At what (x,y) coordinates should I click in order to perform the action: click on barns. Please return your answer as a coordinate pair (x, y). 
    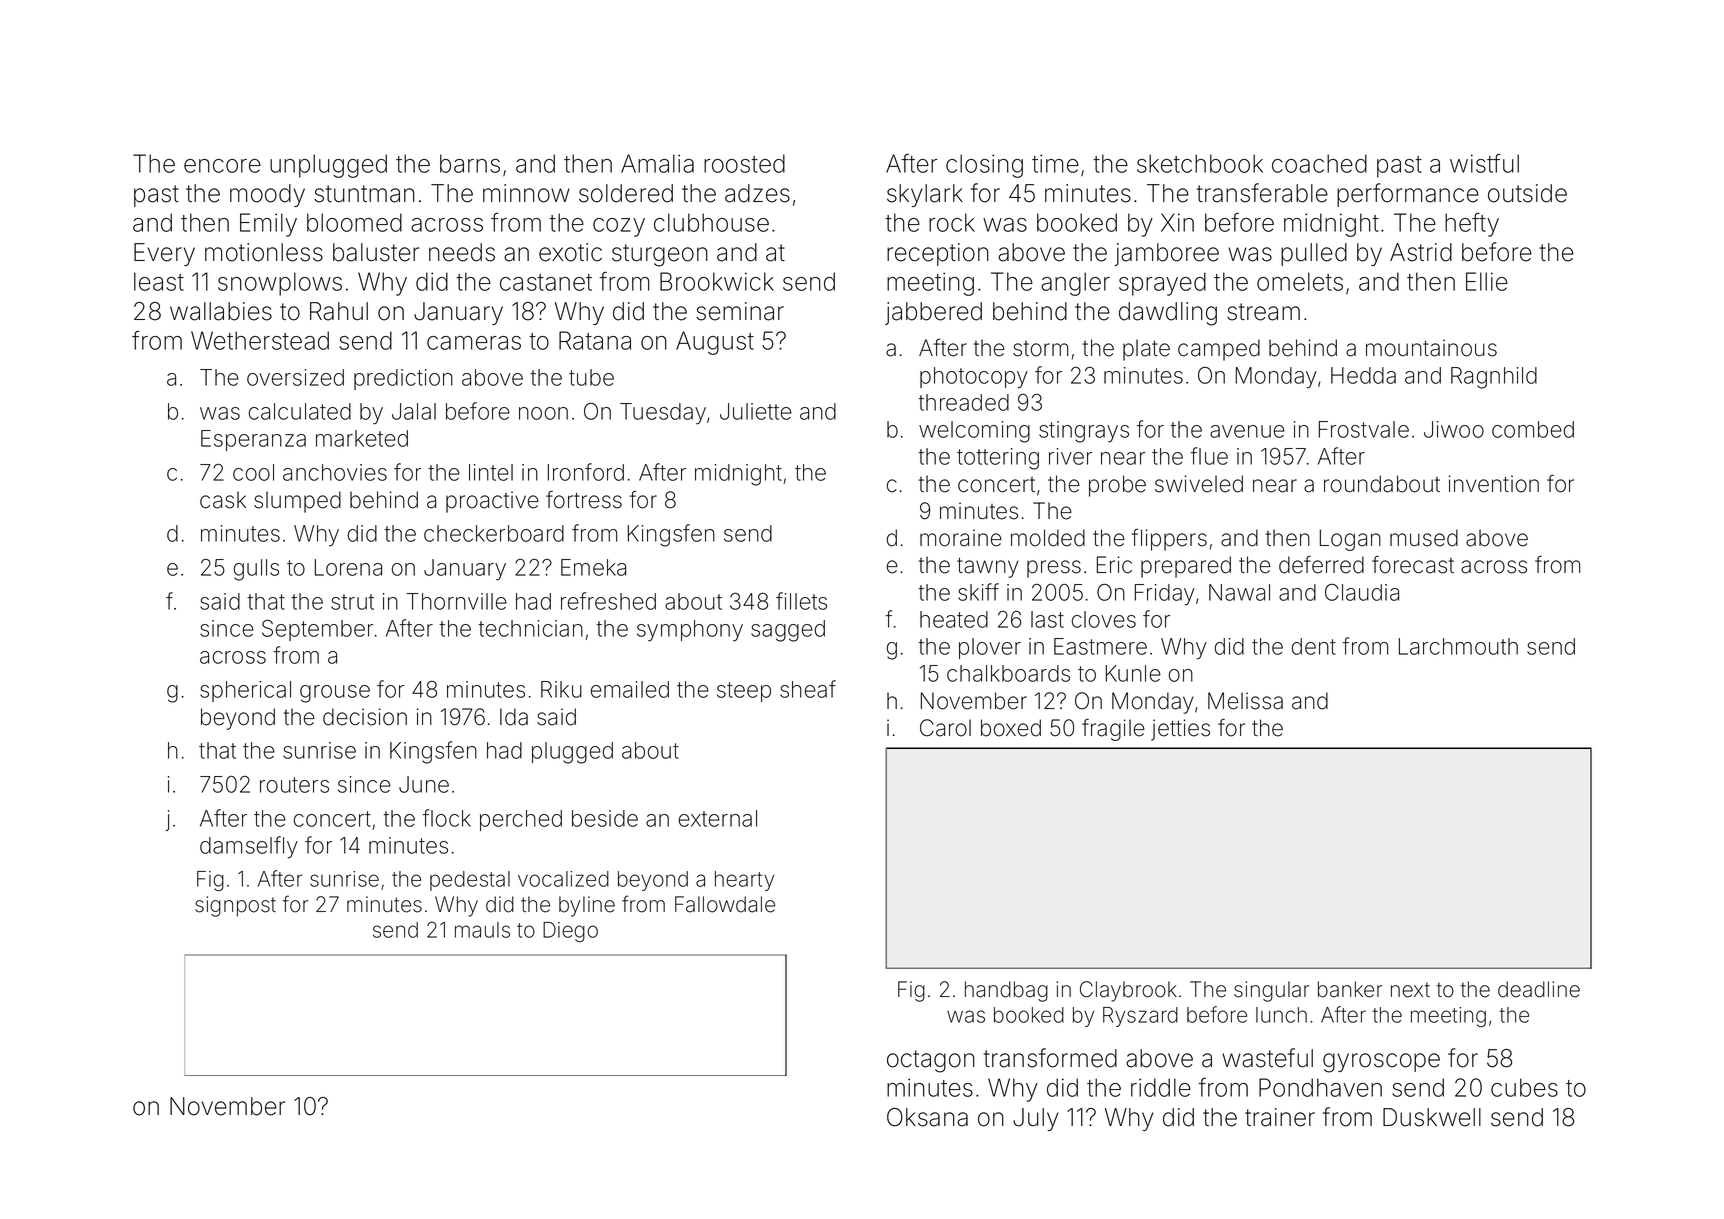
    Looking at the image, I should click on (470, 163).
